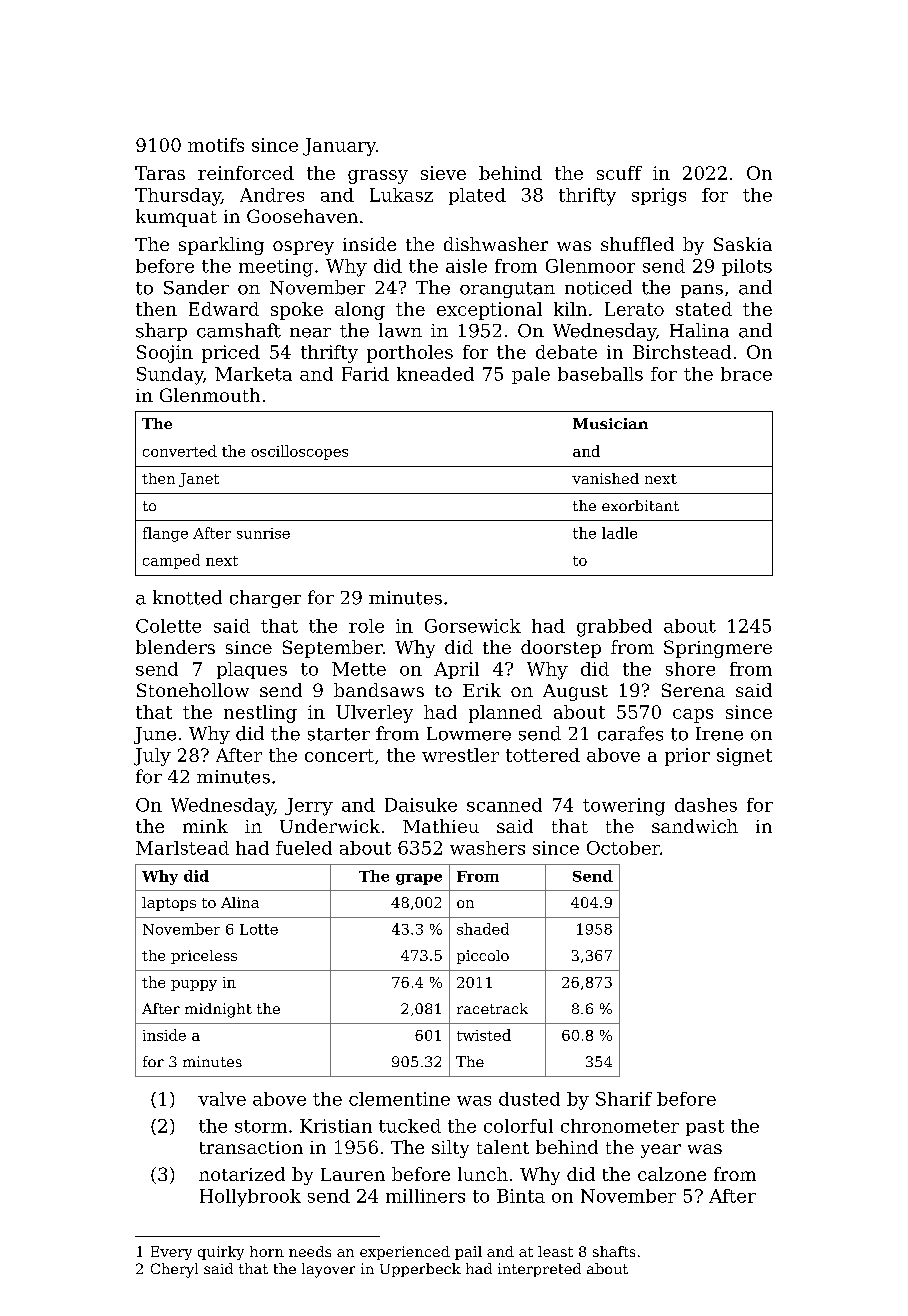 This screenshot has width=908, height=1316. Describe the element at coordinates (216, 145) in the screenshot. I see `motifs` at that location.
